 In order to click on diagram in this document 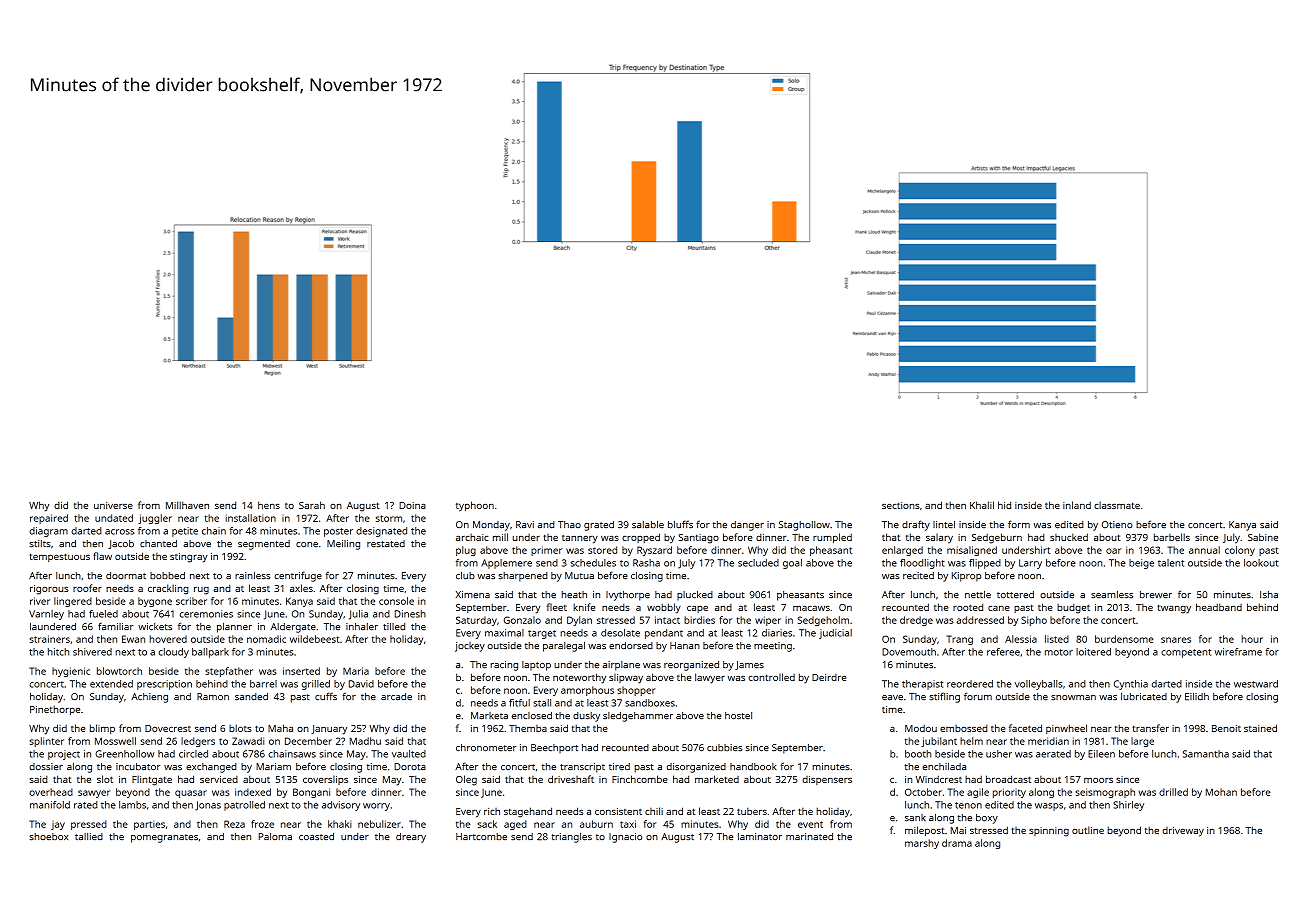, I will do `click(48, 532)`.
